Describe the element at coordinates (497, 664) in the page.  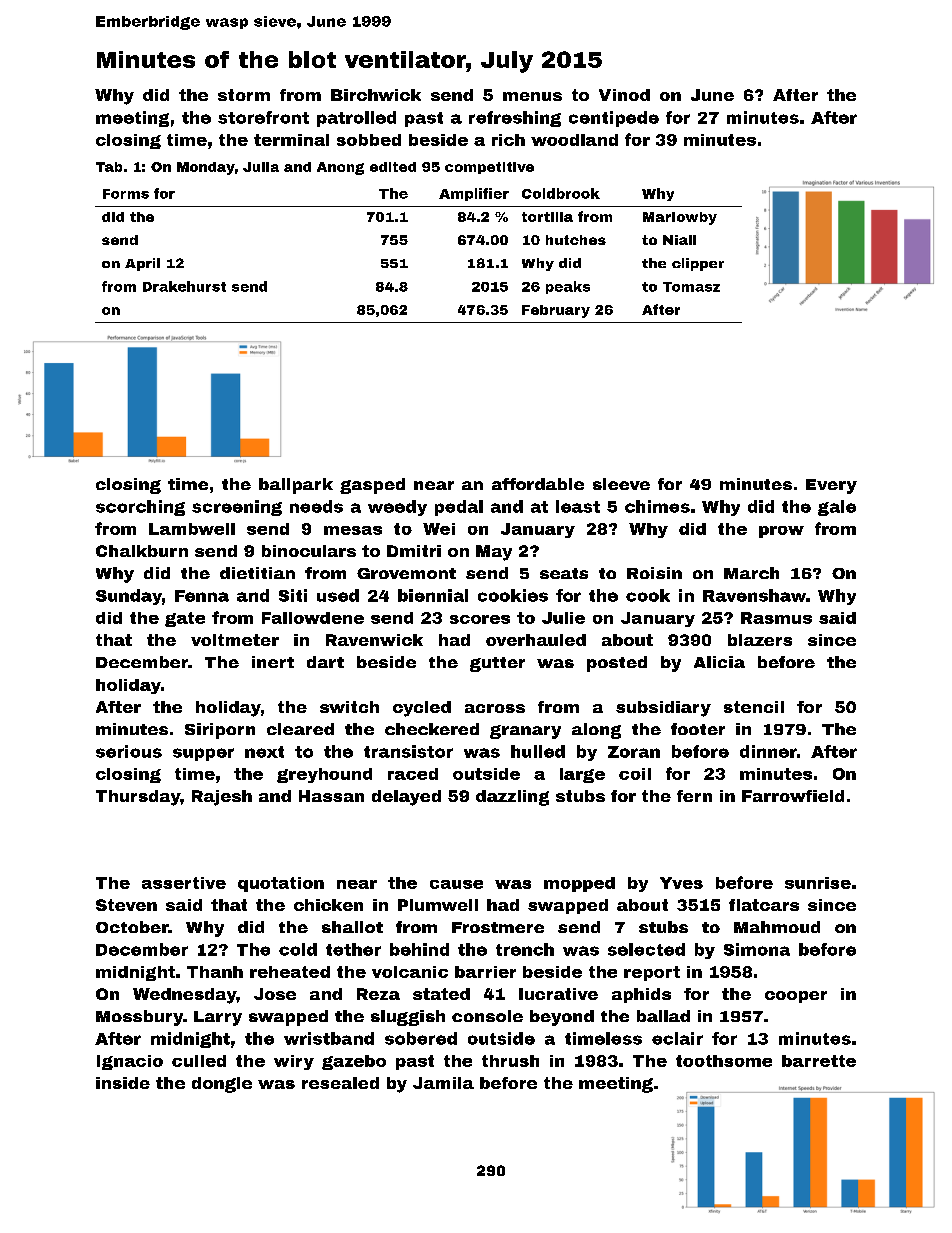
I see `gutter` at that location.
